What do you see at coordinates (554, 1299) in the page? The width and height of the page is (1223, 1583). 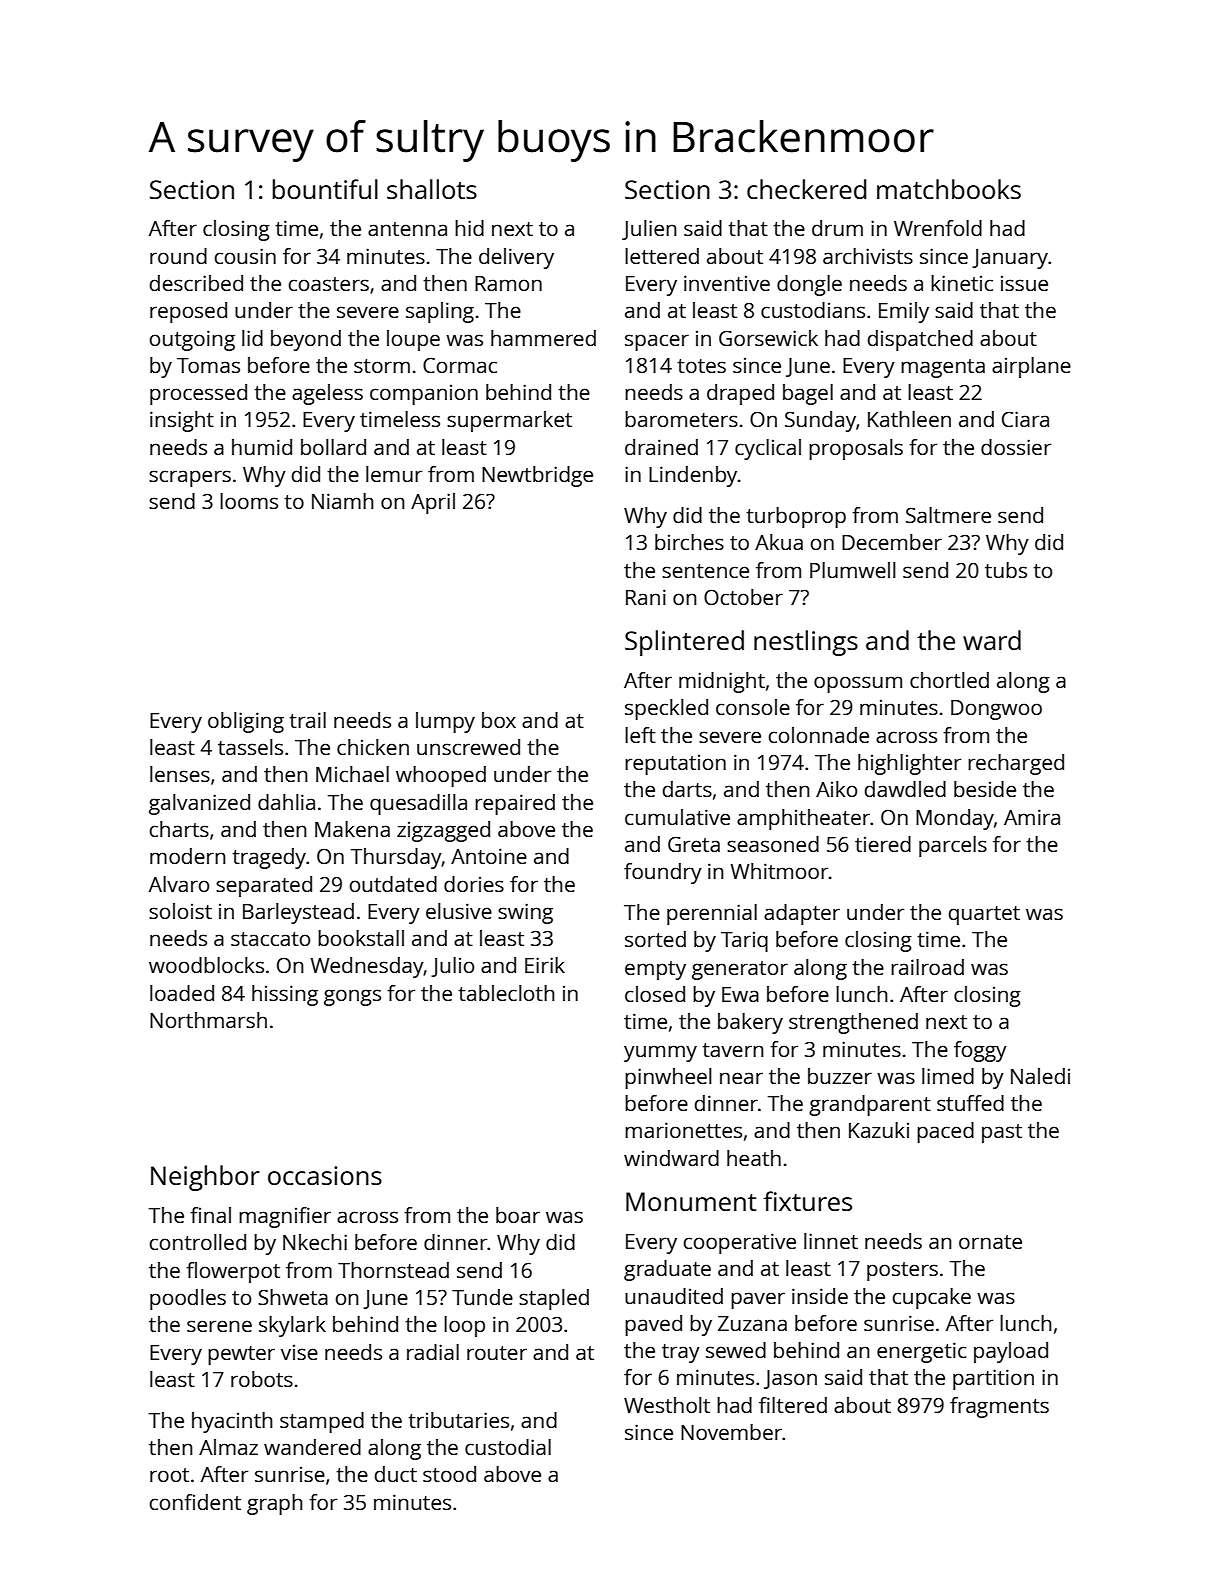 I see `stapled` at bounding box center [554, 1299].
